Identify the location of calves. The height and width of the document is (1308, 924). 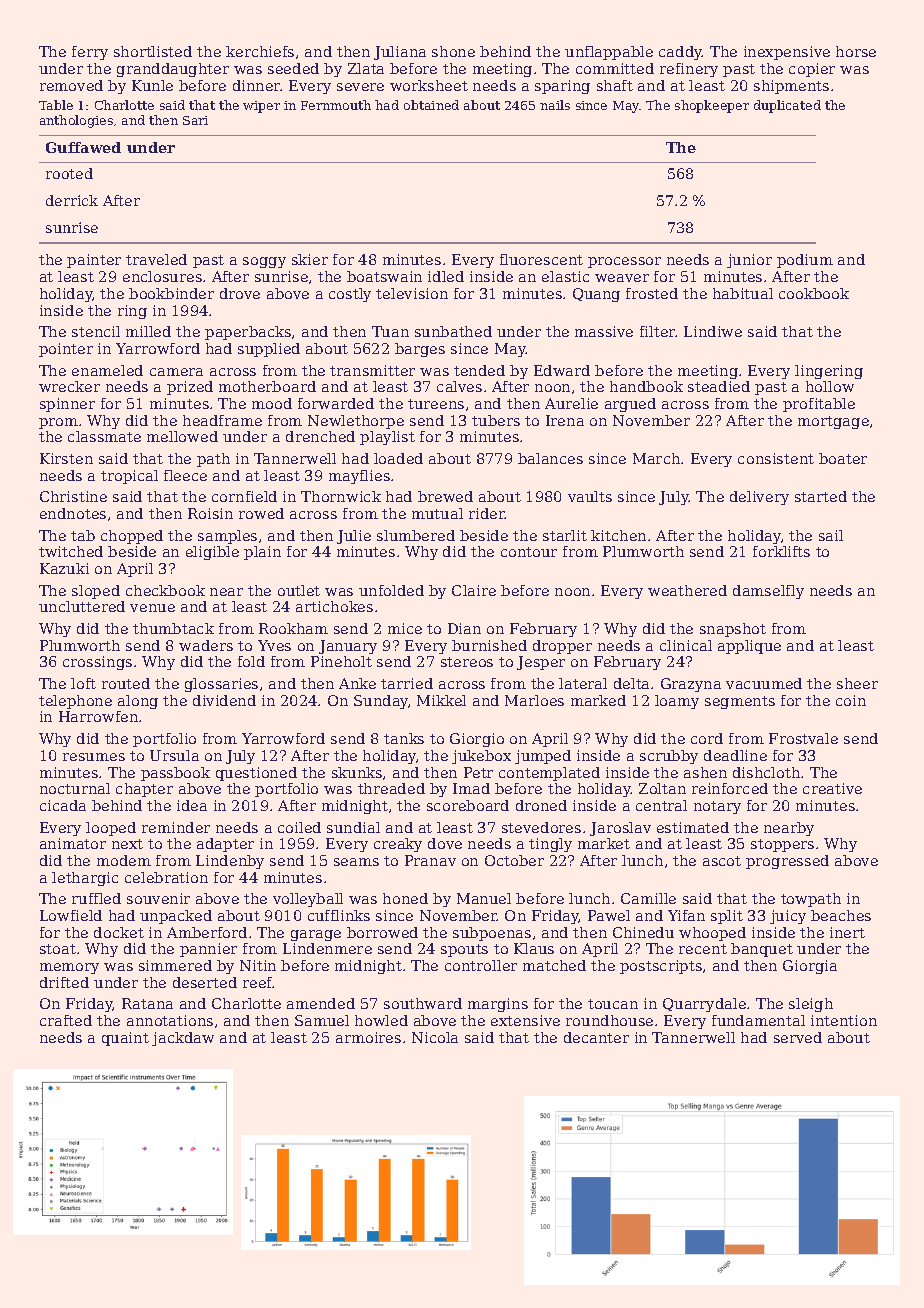
(459, 386).
